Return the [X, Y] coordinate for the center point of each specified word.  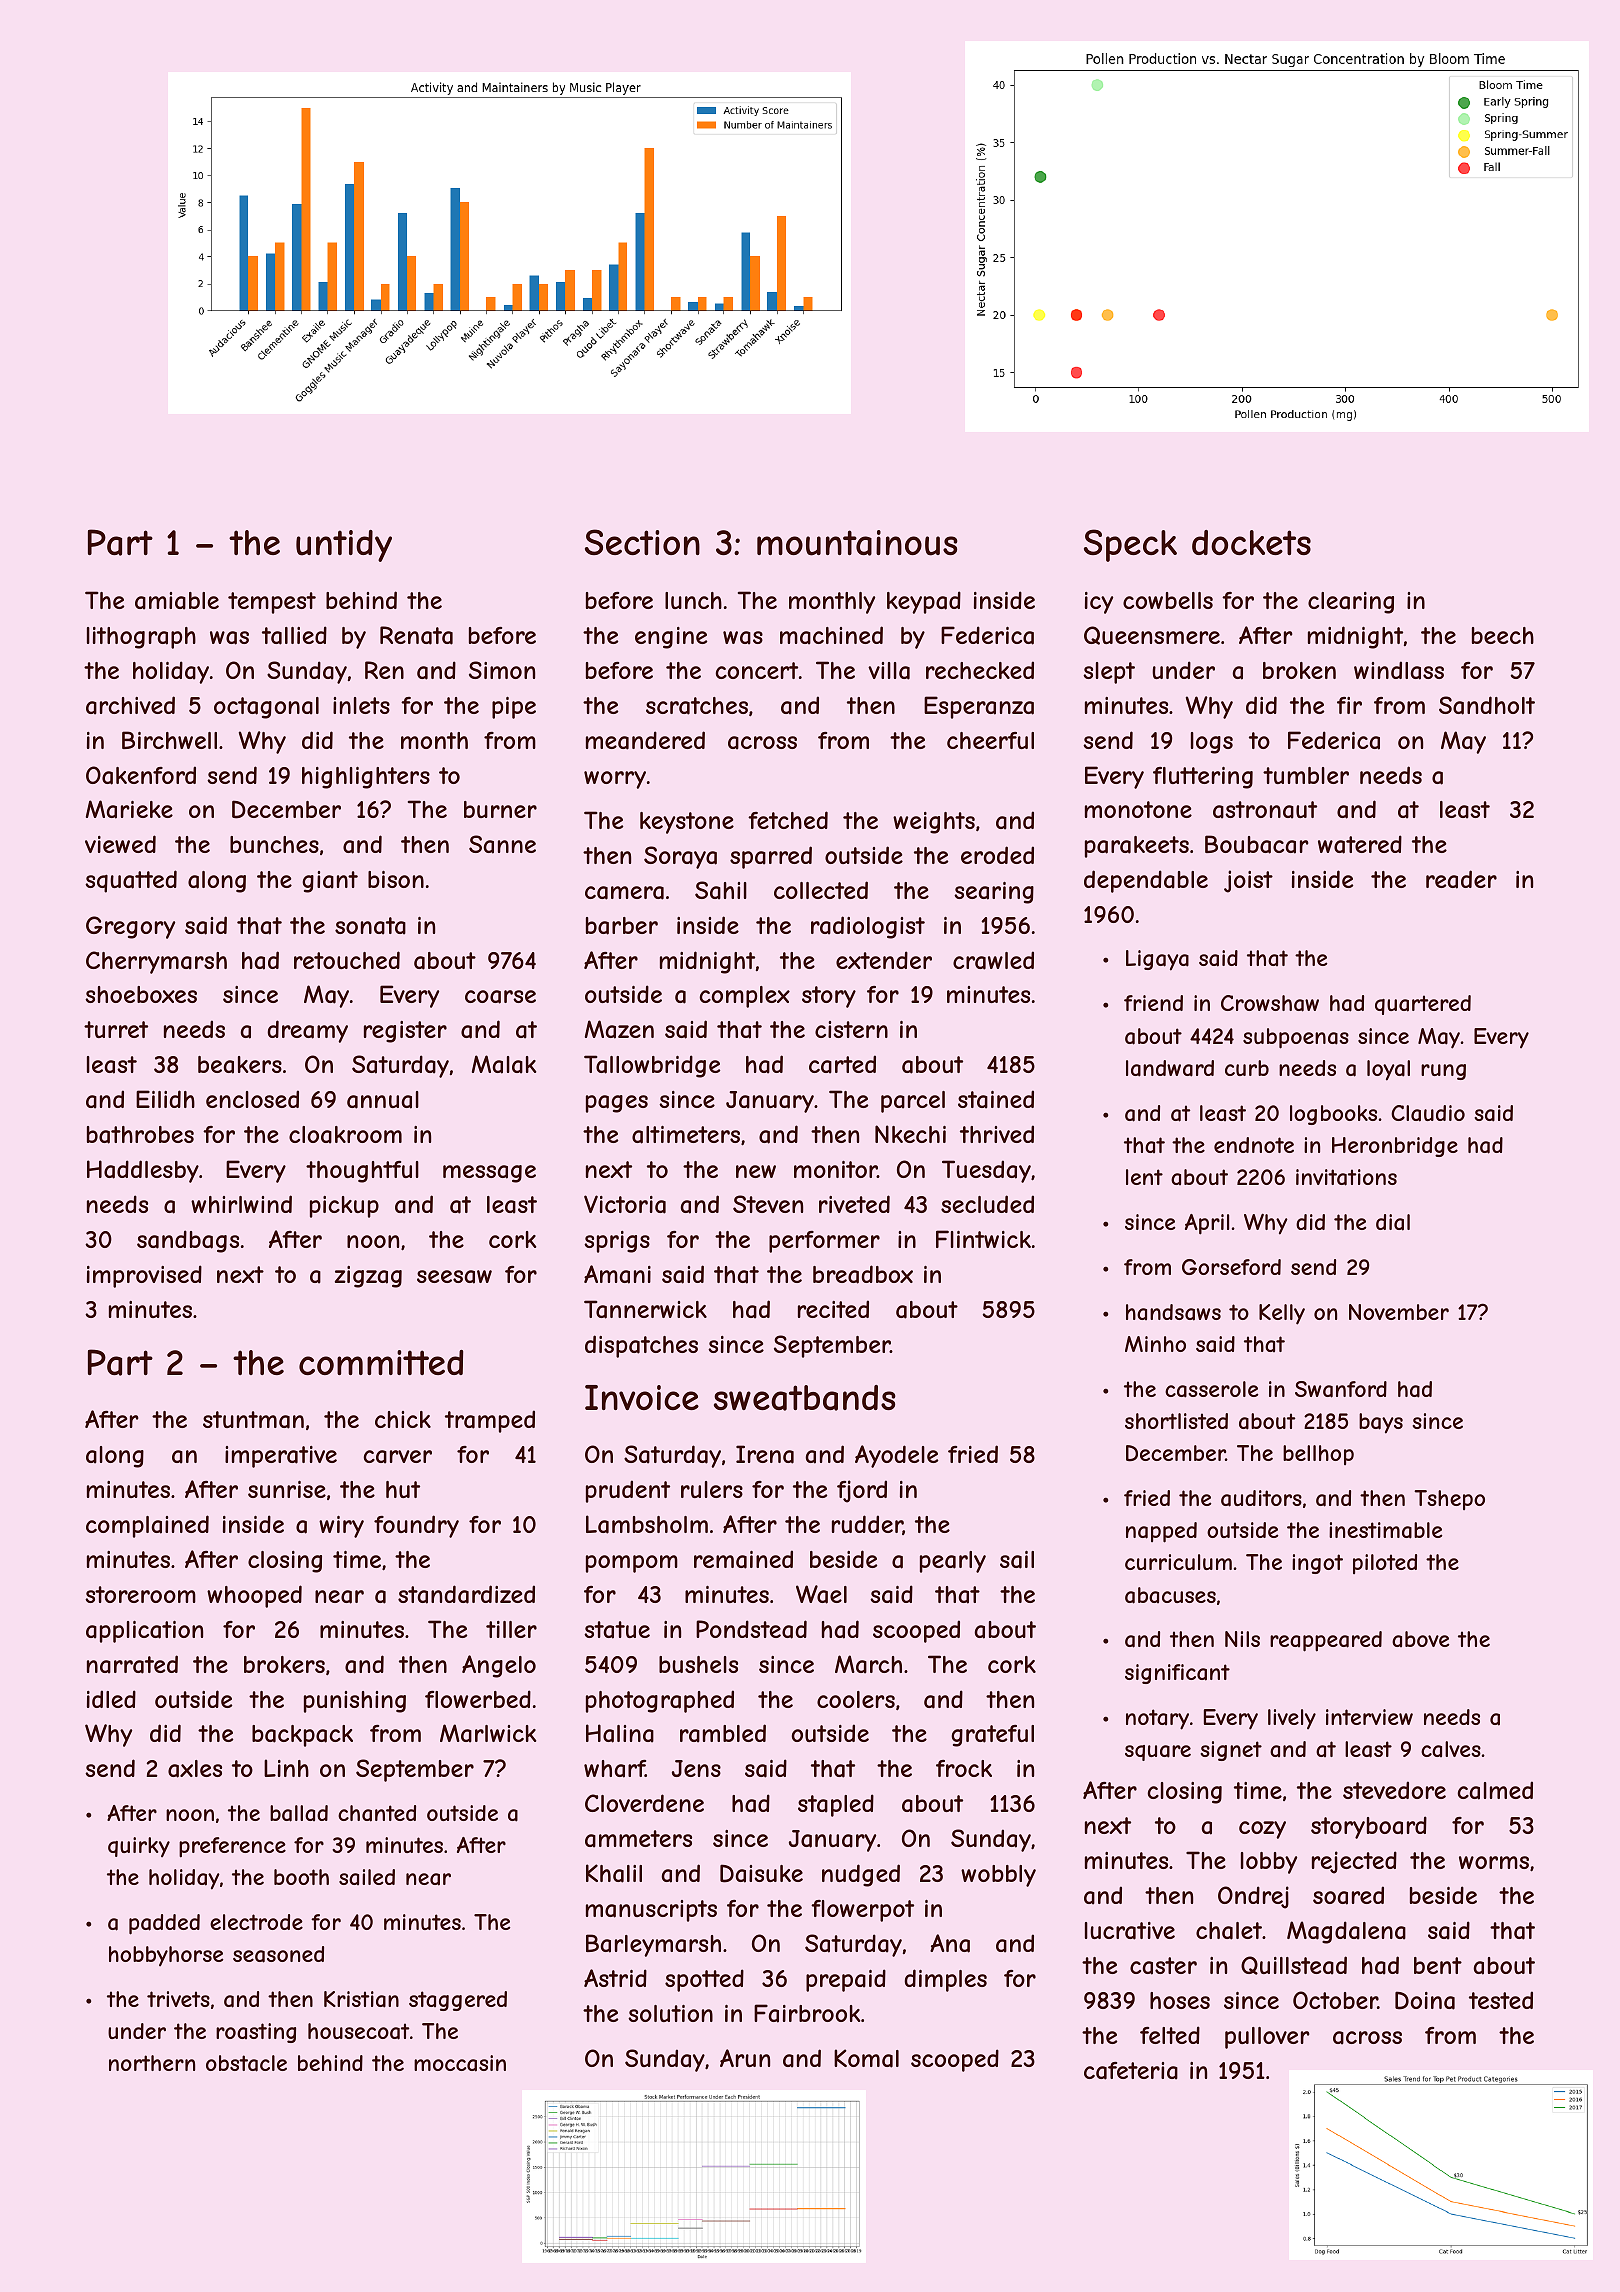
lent [1144, 1177]
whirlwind [241, 1204]
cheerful [990, 740]
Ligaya [1157, 960]
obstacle [246, 2063]
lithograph [141, 638]
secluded [987, 1204]
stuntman [253, 1420]
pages [617, 1104]
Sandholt [1487, 705]
